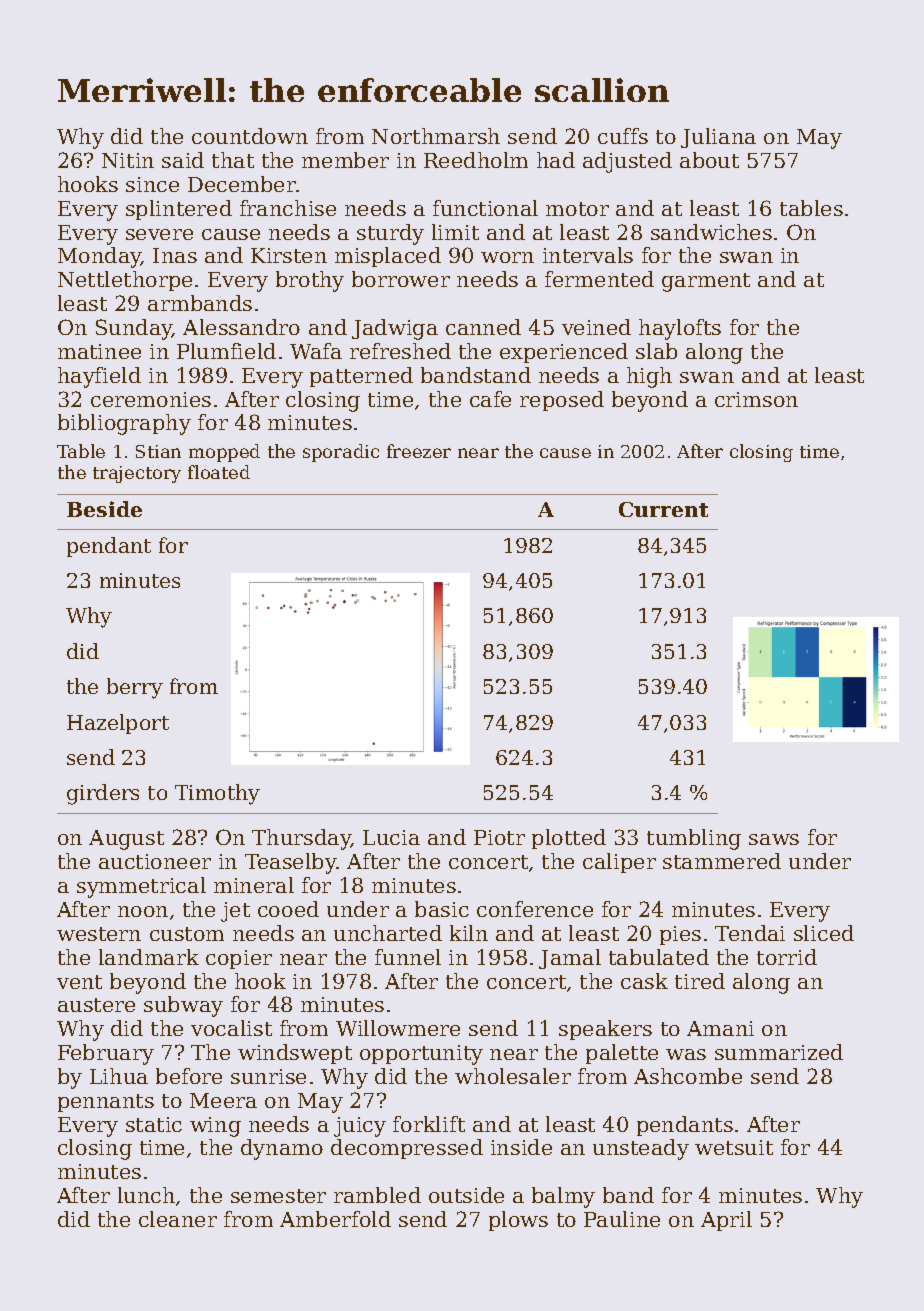 Image resolution: width=924 pixels, height=1311 pixels. Describe the element at coordinates (178, 1219) in the screenshot. I see `cleaner` at that location.
